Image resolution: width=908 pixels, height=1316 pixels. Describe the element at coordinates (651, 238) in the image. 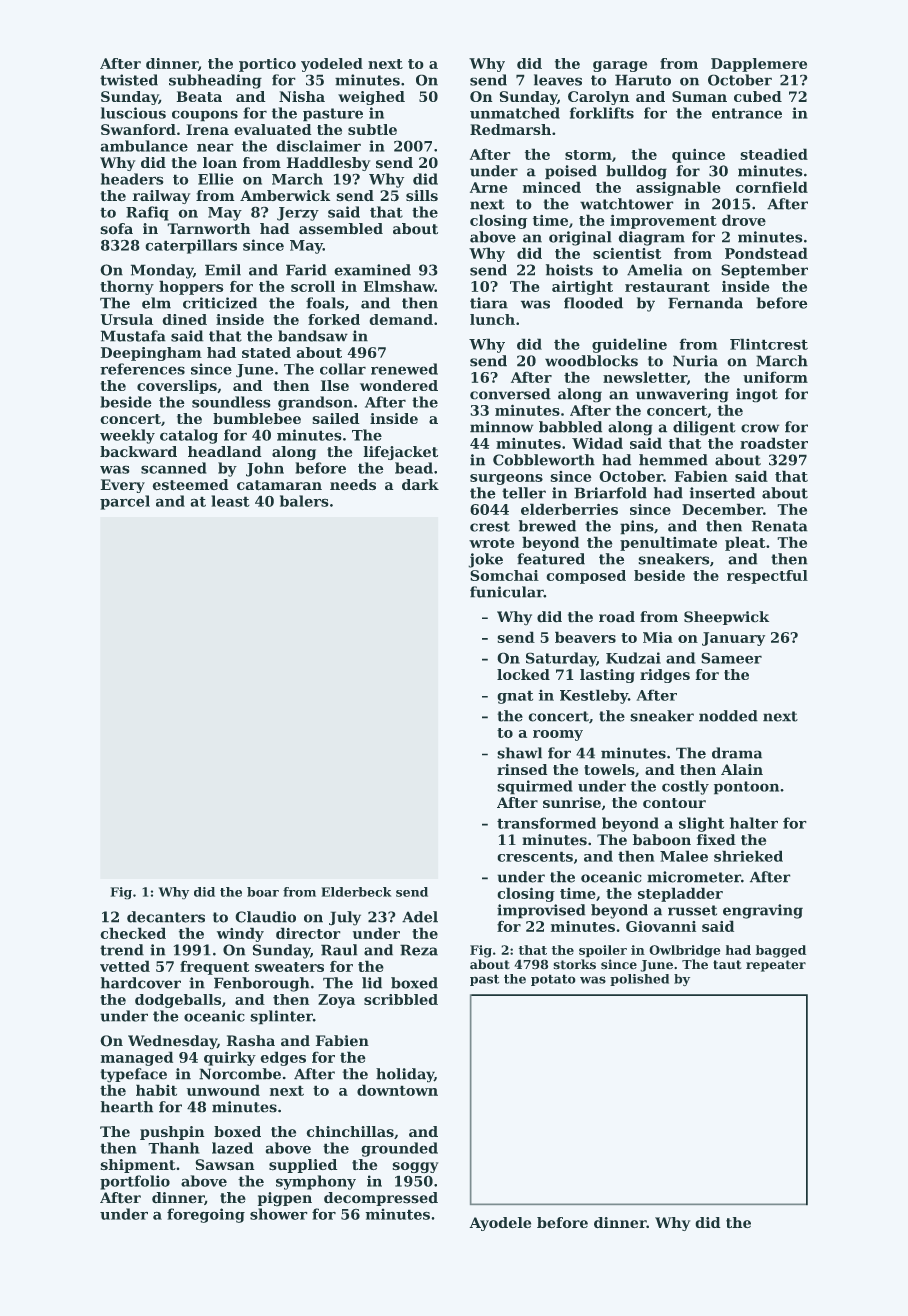

I see `diagram` at that location.
